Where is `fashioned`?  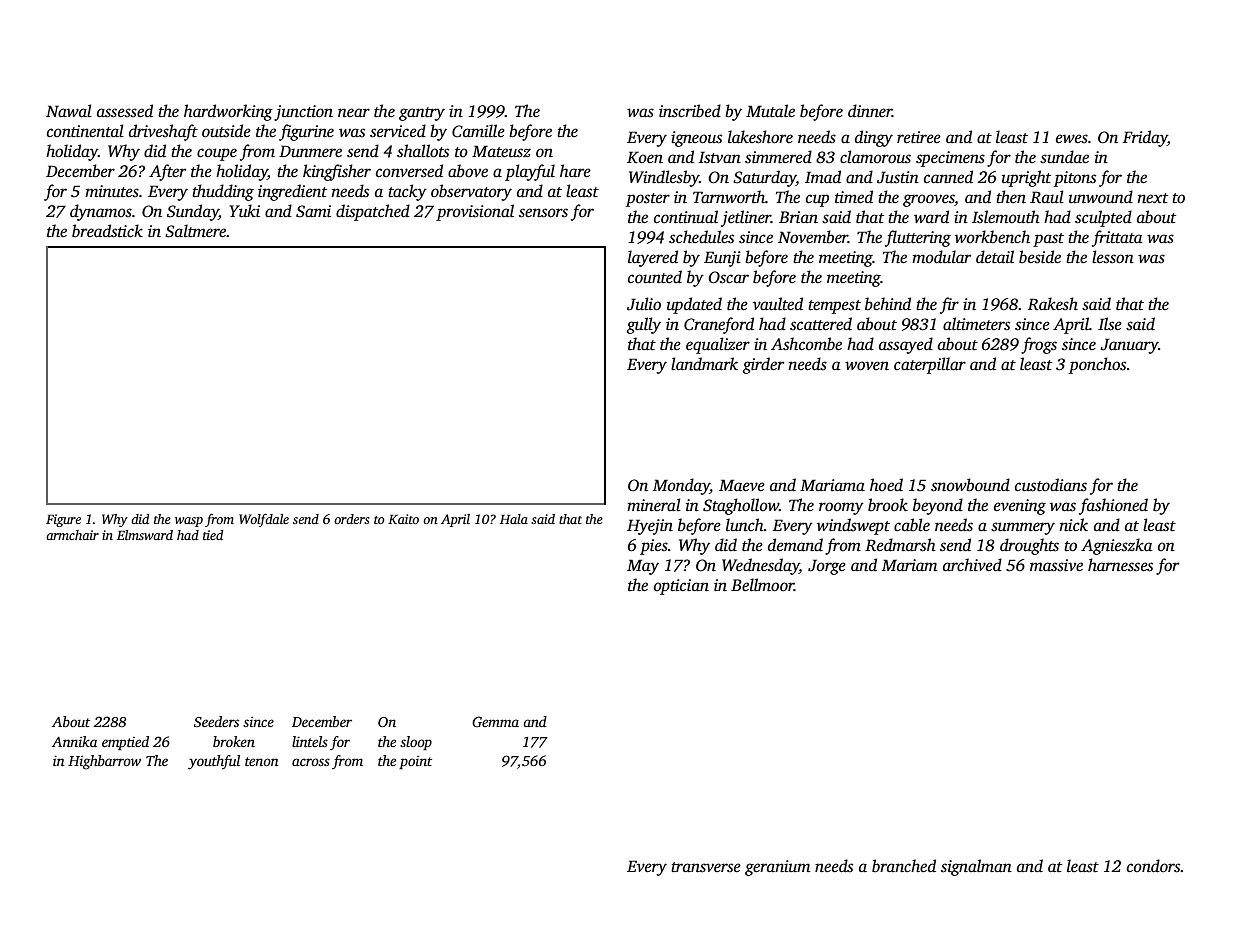
fashioned is located at coordinates (1113, 506).
